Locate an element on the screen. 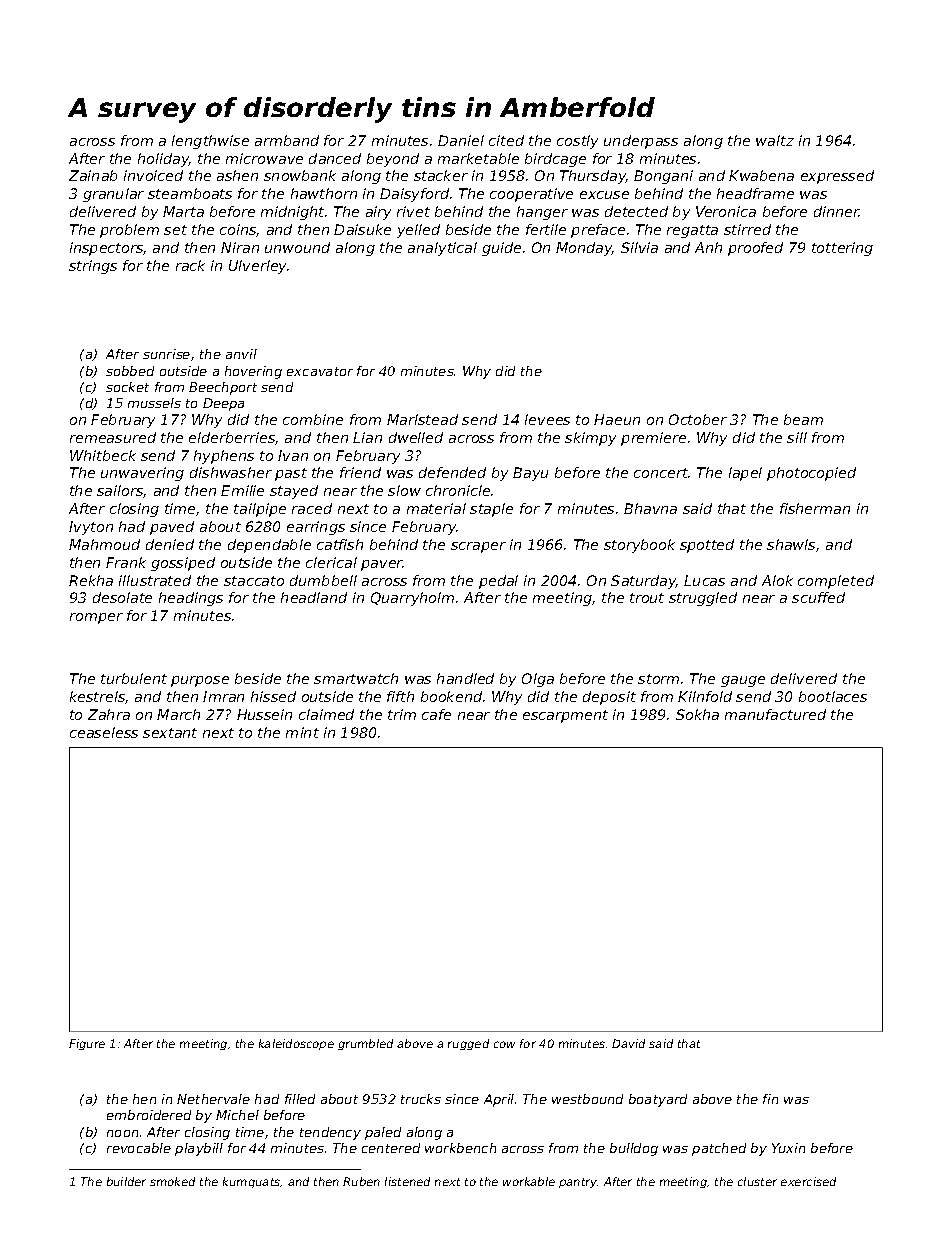  cluster is located at coordinates (757, 1181).
